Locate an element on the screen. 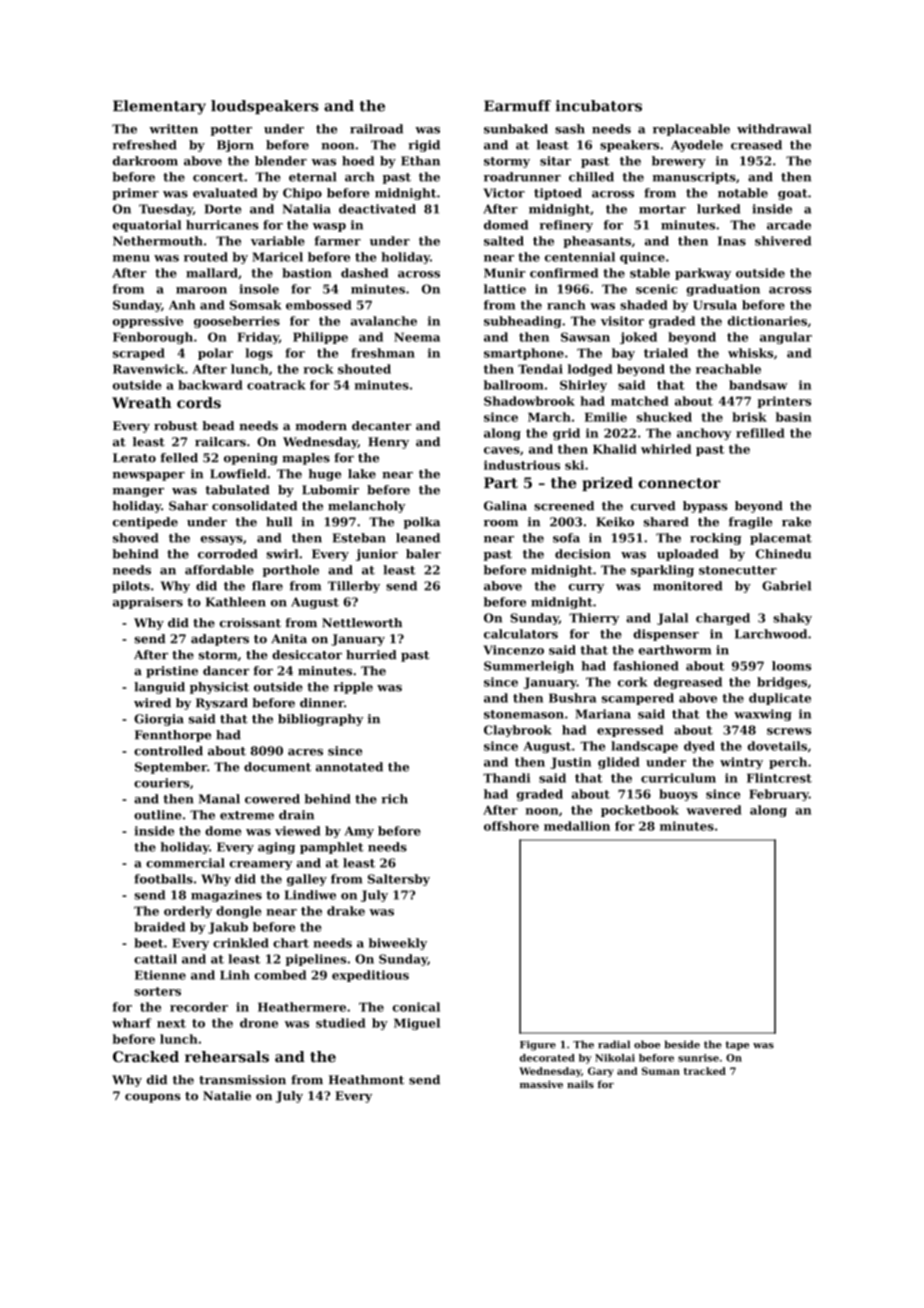 This screenshot has height=1308, width=924. Earmuff is located at coordinates (517, 106).
